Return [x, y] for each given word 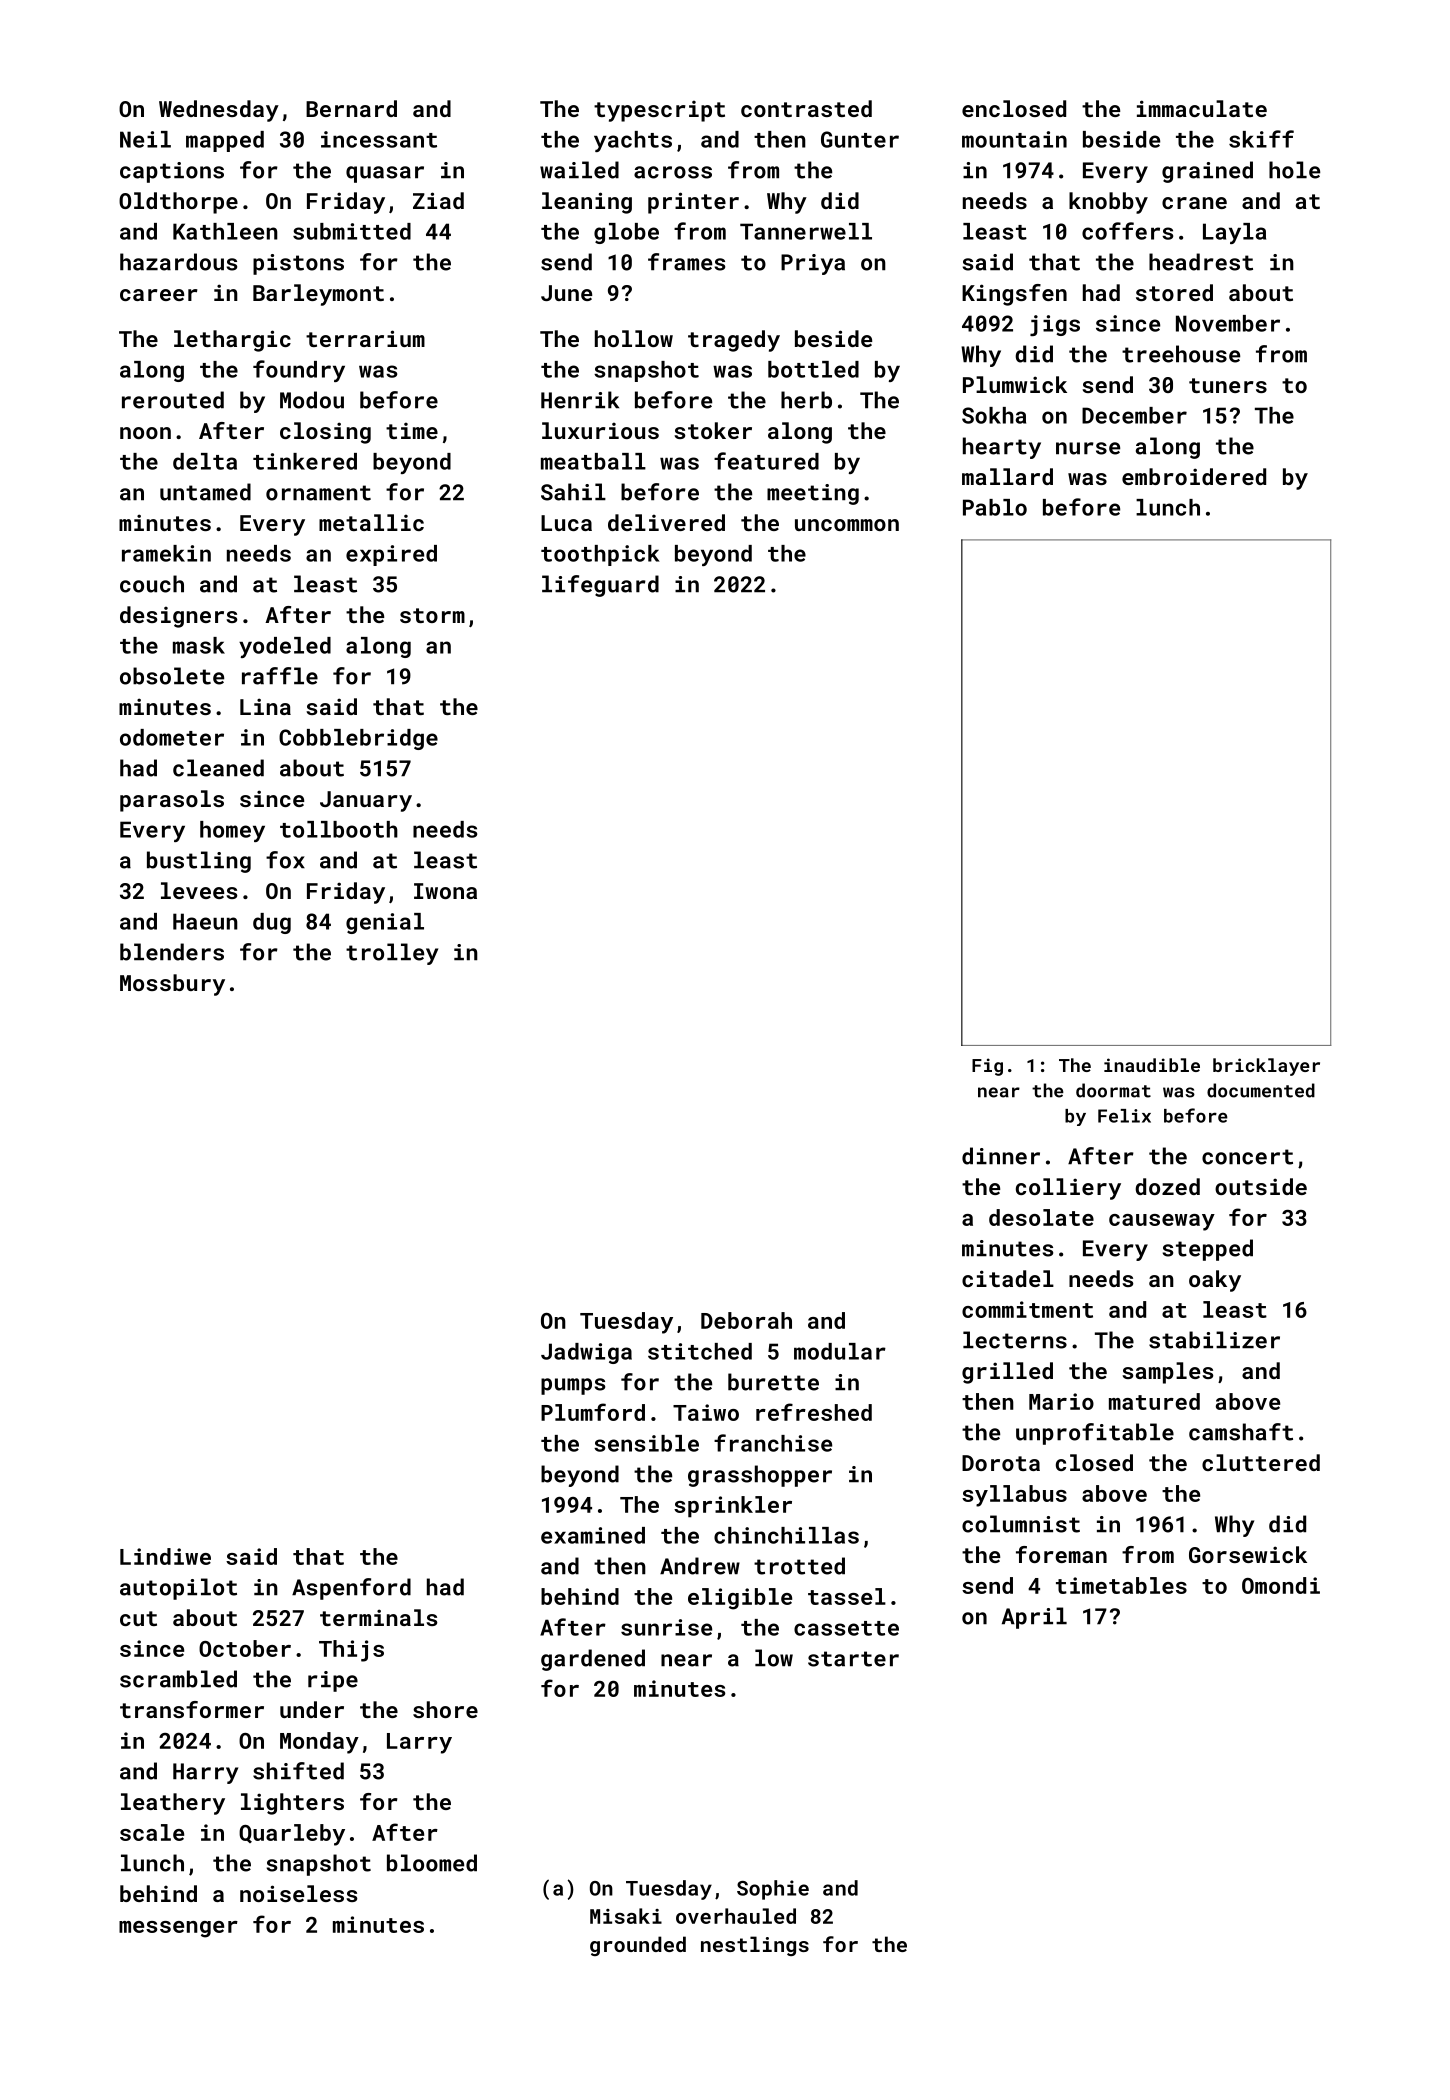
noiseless [298, 1893]
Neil [145, 139]
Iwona [445, 891]
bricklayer [1266, 1067]
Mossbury [172, 985]
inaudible [1152, 1065]
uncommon [847, 525]
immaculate [1202, 108]
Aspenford [351, 1589]
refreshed [814, 1412]
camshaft [1241, 1432]
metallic [371, 522]
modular [840, 1351]
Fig [987, 1067]
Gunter [860, 139]
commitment [1027, 1309]
